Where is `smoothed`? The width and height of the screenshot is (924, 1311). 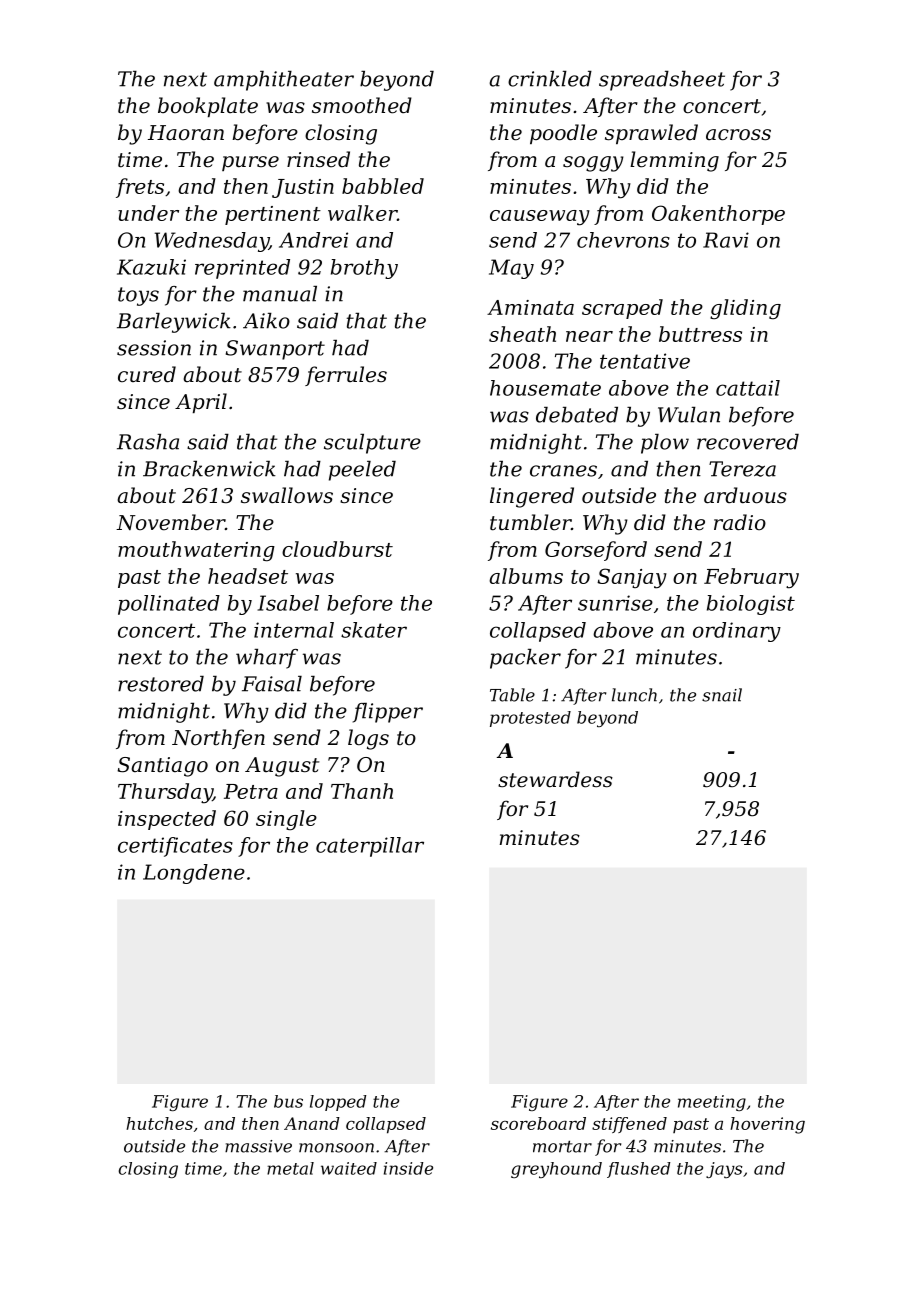 smoothed is located at coordinates (362, 105).
